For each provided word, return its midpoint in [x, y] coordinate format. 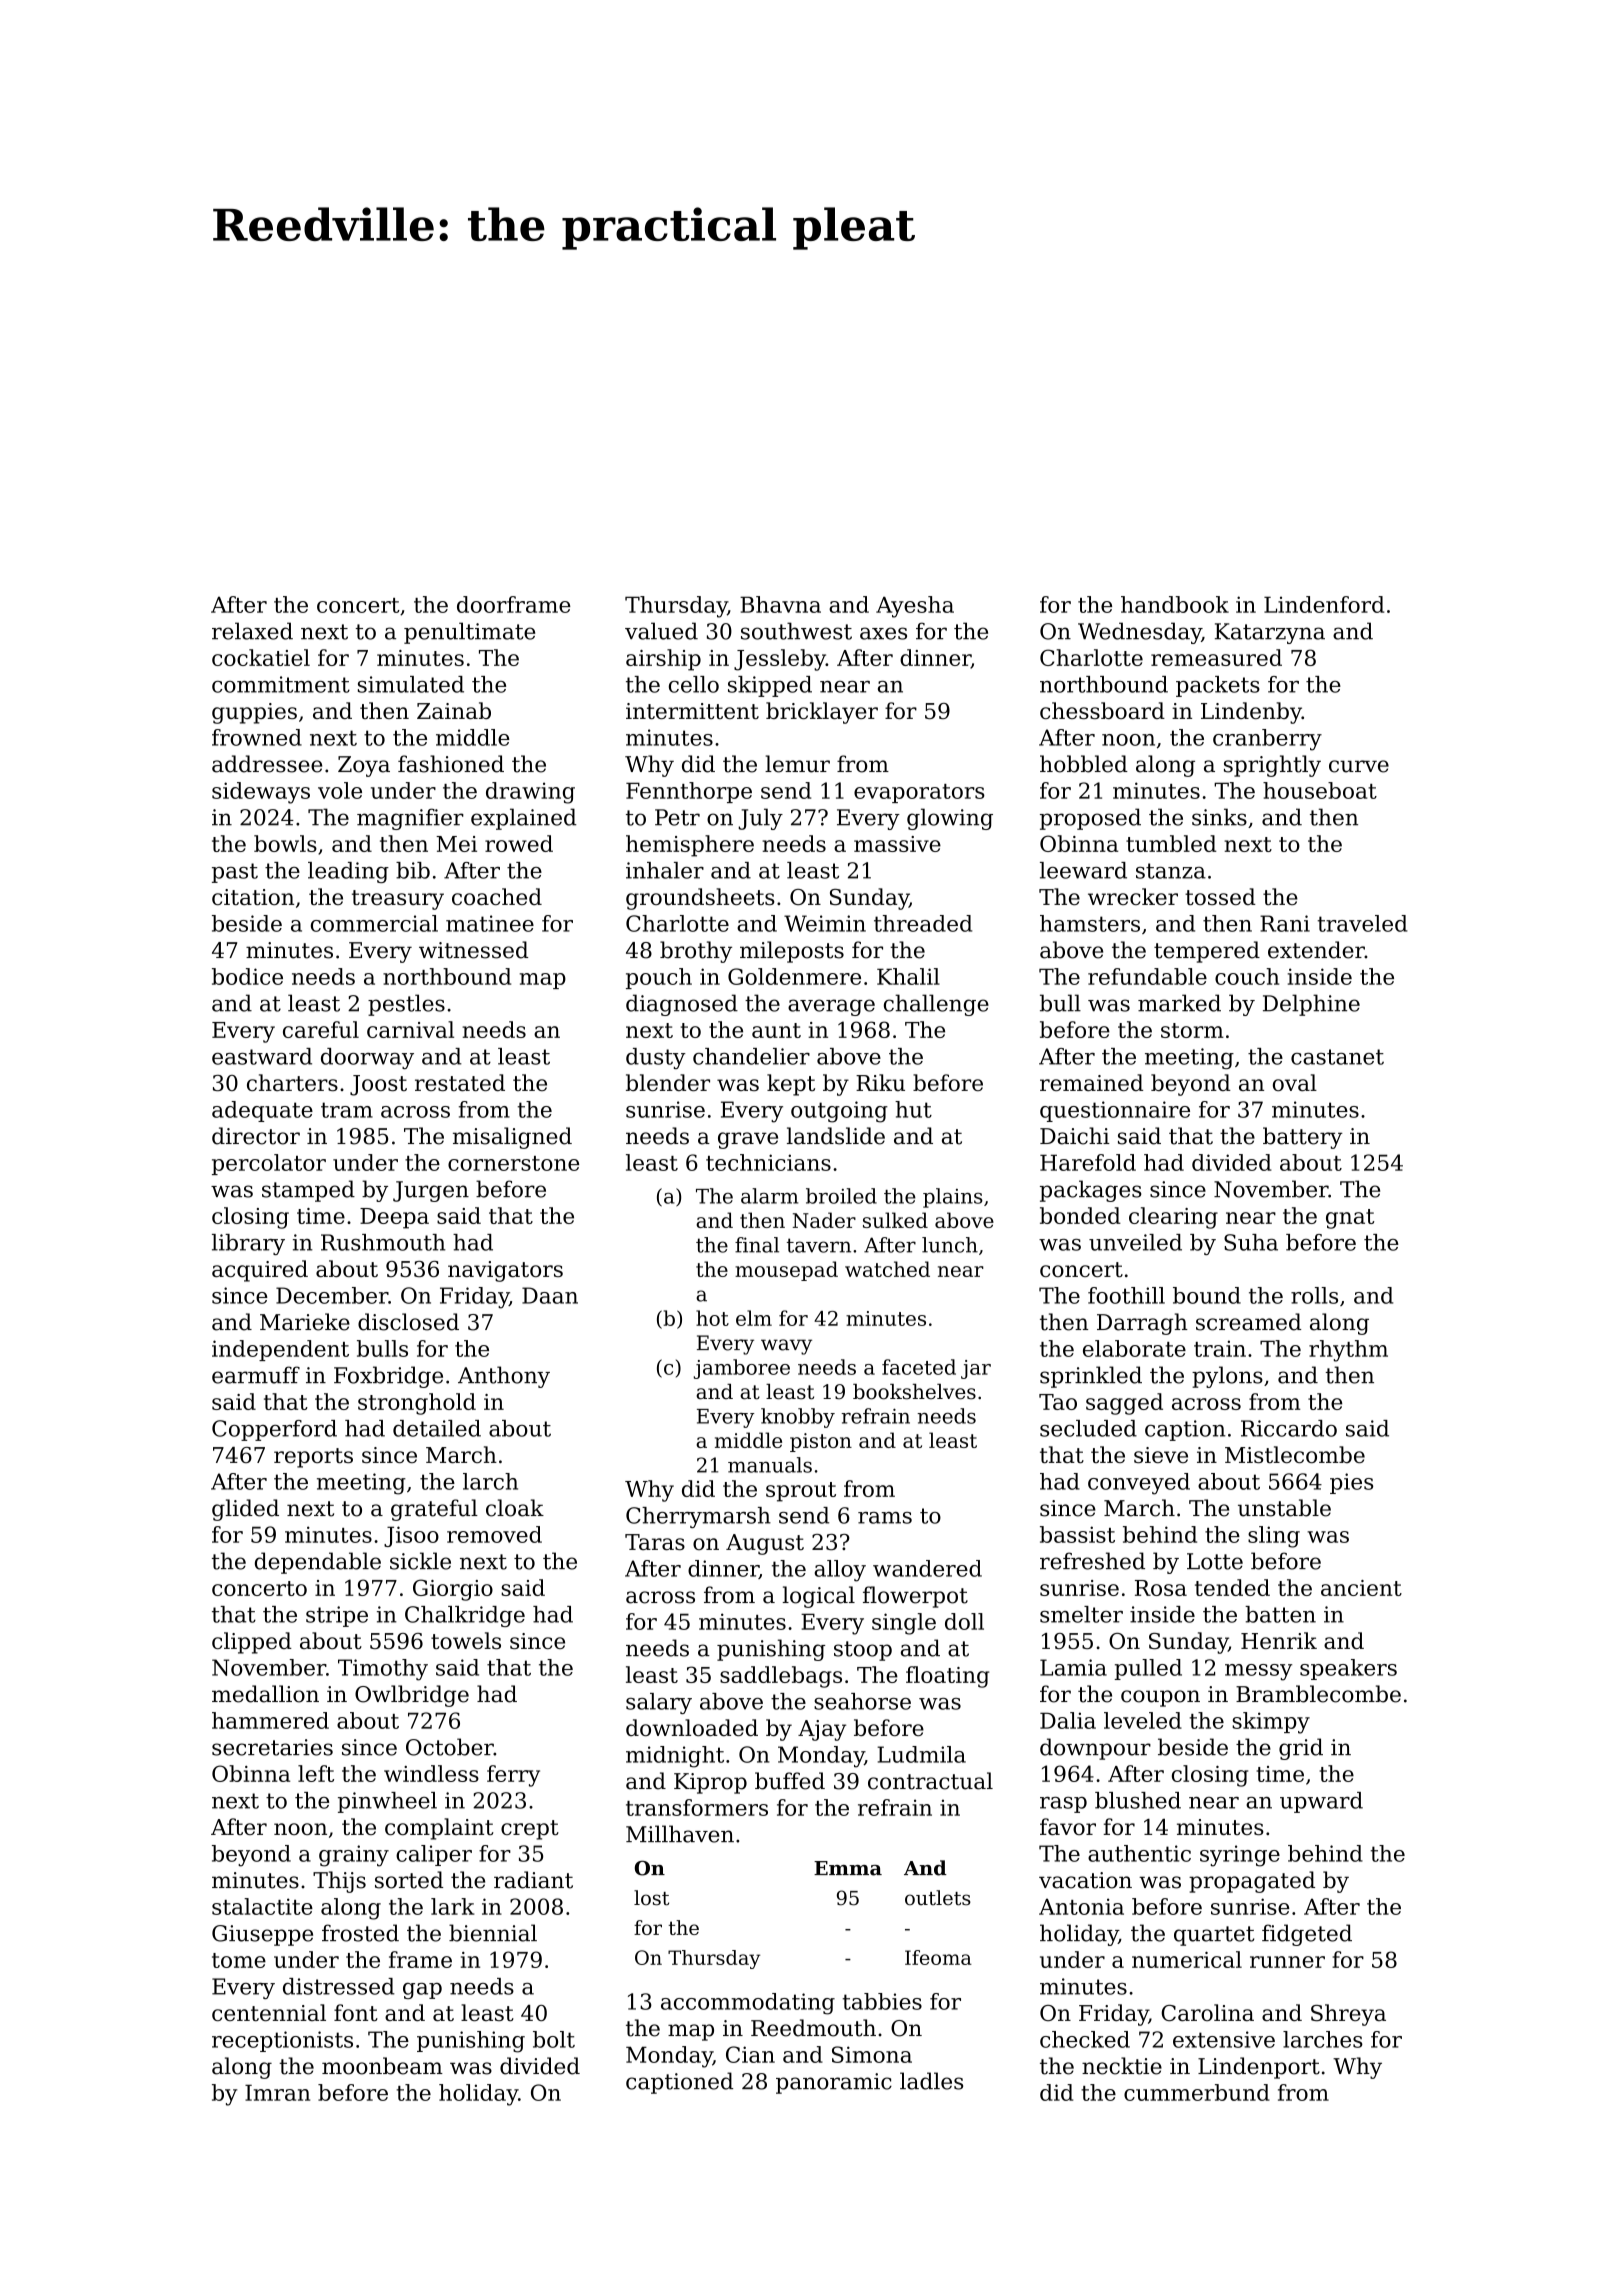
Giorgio [453, 1590]
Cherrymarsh [698, 1517]
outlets [938, 1898]
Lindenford [1324, 604]
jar [976, 1369]
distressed [339, 1986]
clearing [1173, 1218]
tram [347, 1110]
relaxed [252, 631]
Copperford [274, 1430]
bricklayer [822, 713]
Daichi [1075, 1136]
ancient [1361, 1588]
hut [913, 1109]
